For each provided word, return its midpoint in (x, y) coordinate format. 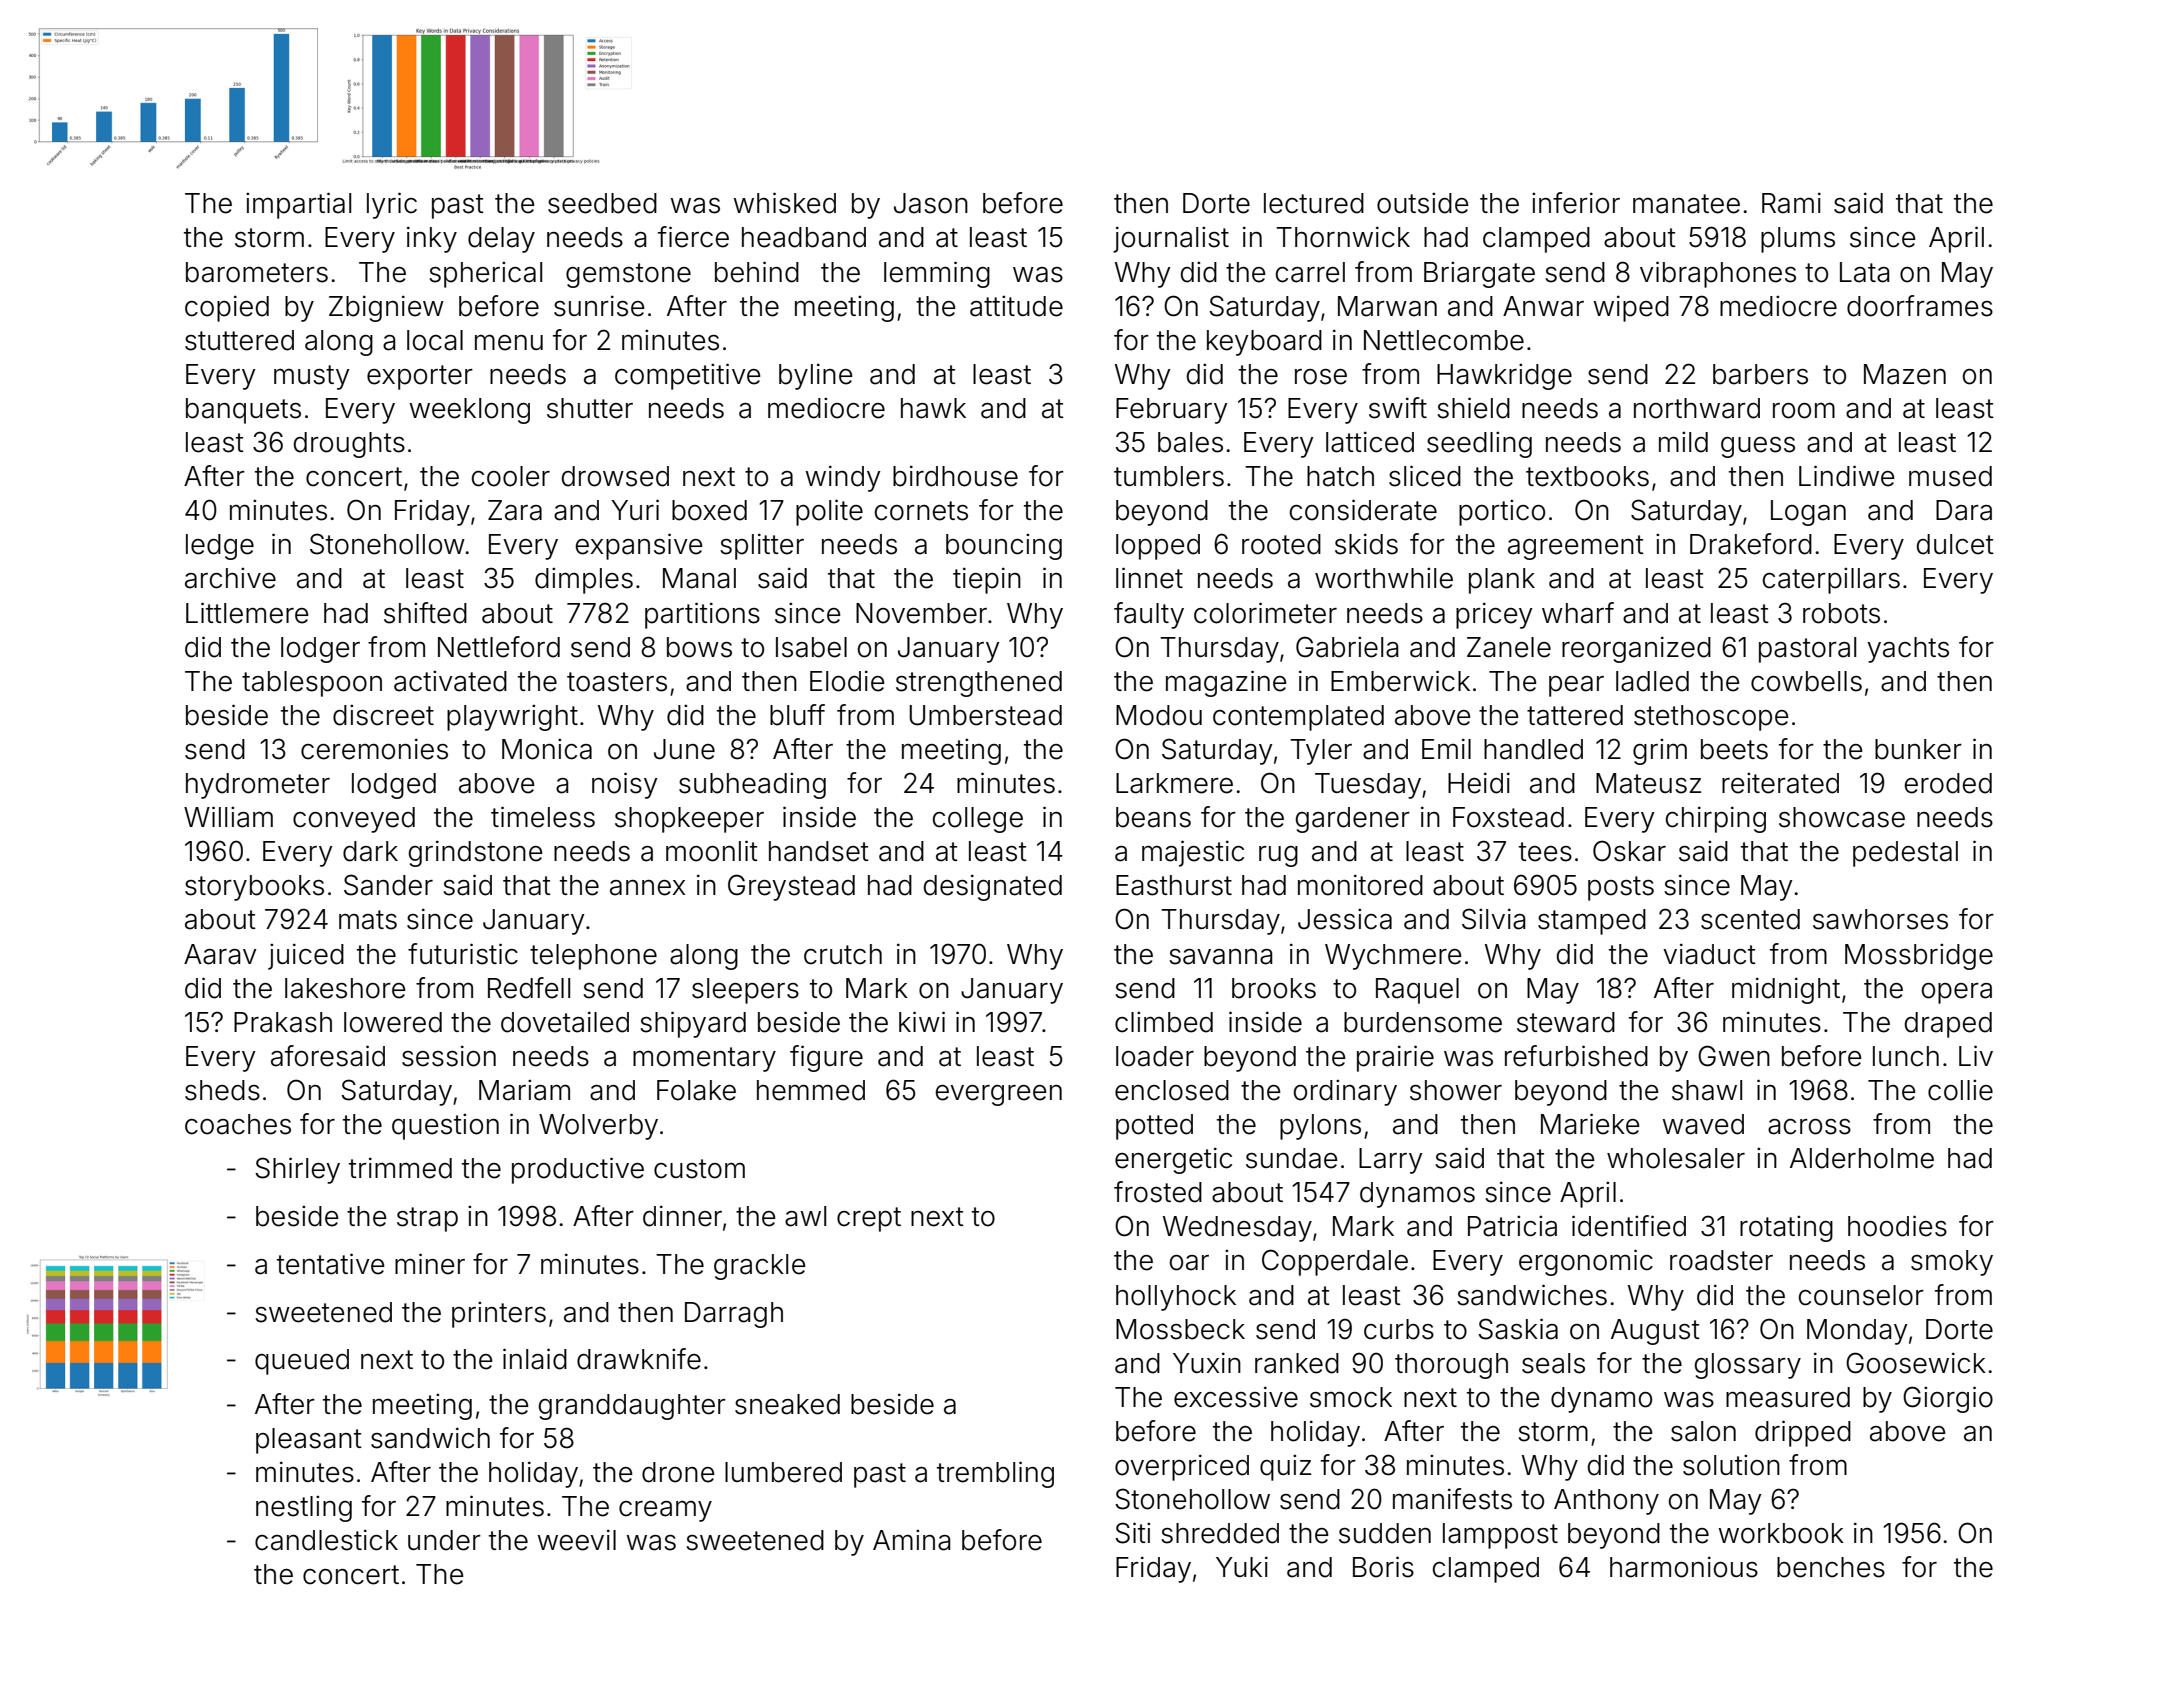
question (445, 1127)
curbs (1399, 1329)
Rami (1791, 203)
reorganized (1636, 649)
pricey (1494, 615)
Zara (515, 510)
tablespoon (312, 684)
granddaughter (632, 1407)
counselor (1861, 1295)
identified (1629, 1226)
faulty (1149, 615)
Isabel (811, 647)
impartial (298, 205)
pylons (1320, 1127)
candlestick (326, 1540)
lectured (1314, 203)
